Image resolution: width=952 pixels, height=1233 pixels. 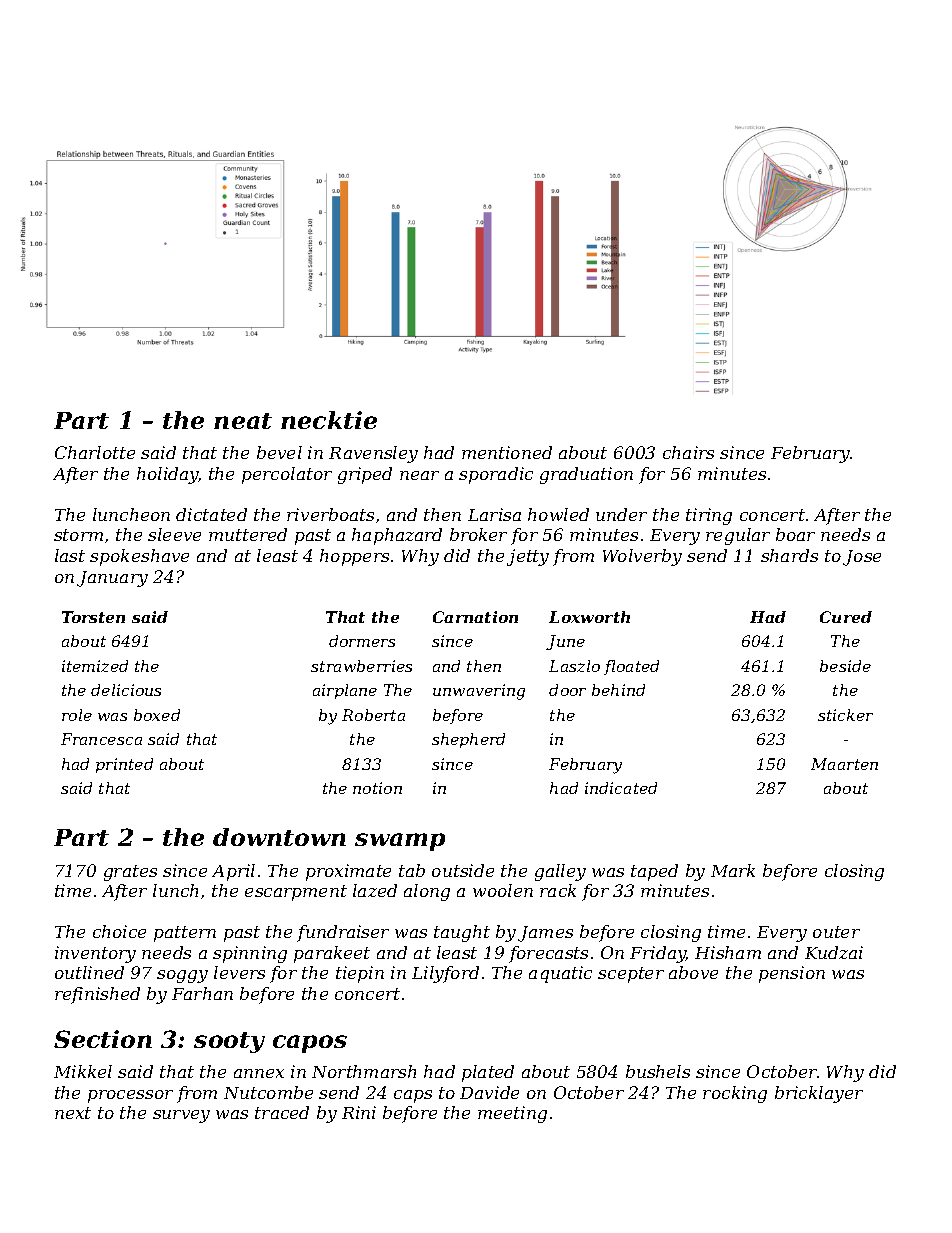 What do you see at coordinates (182, 976) in the screenshot?
I see `soggy` at bounding box center [182, 976].
